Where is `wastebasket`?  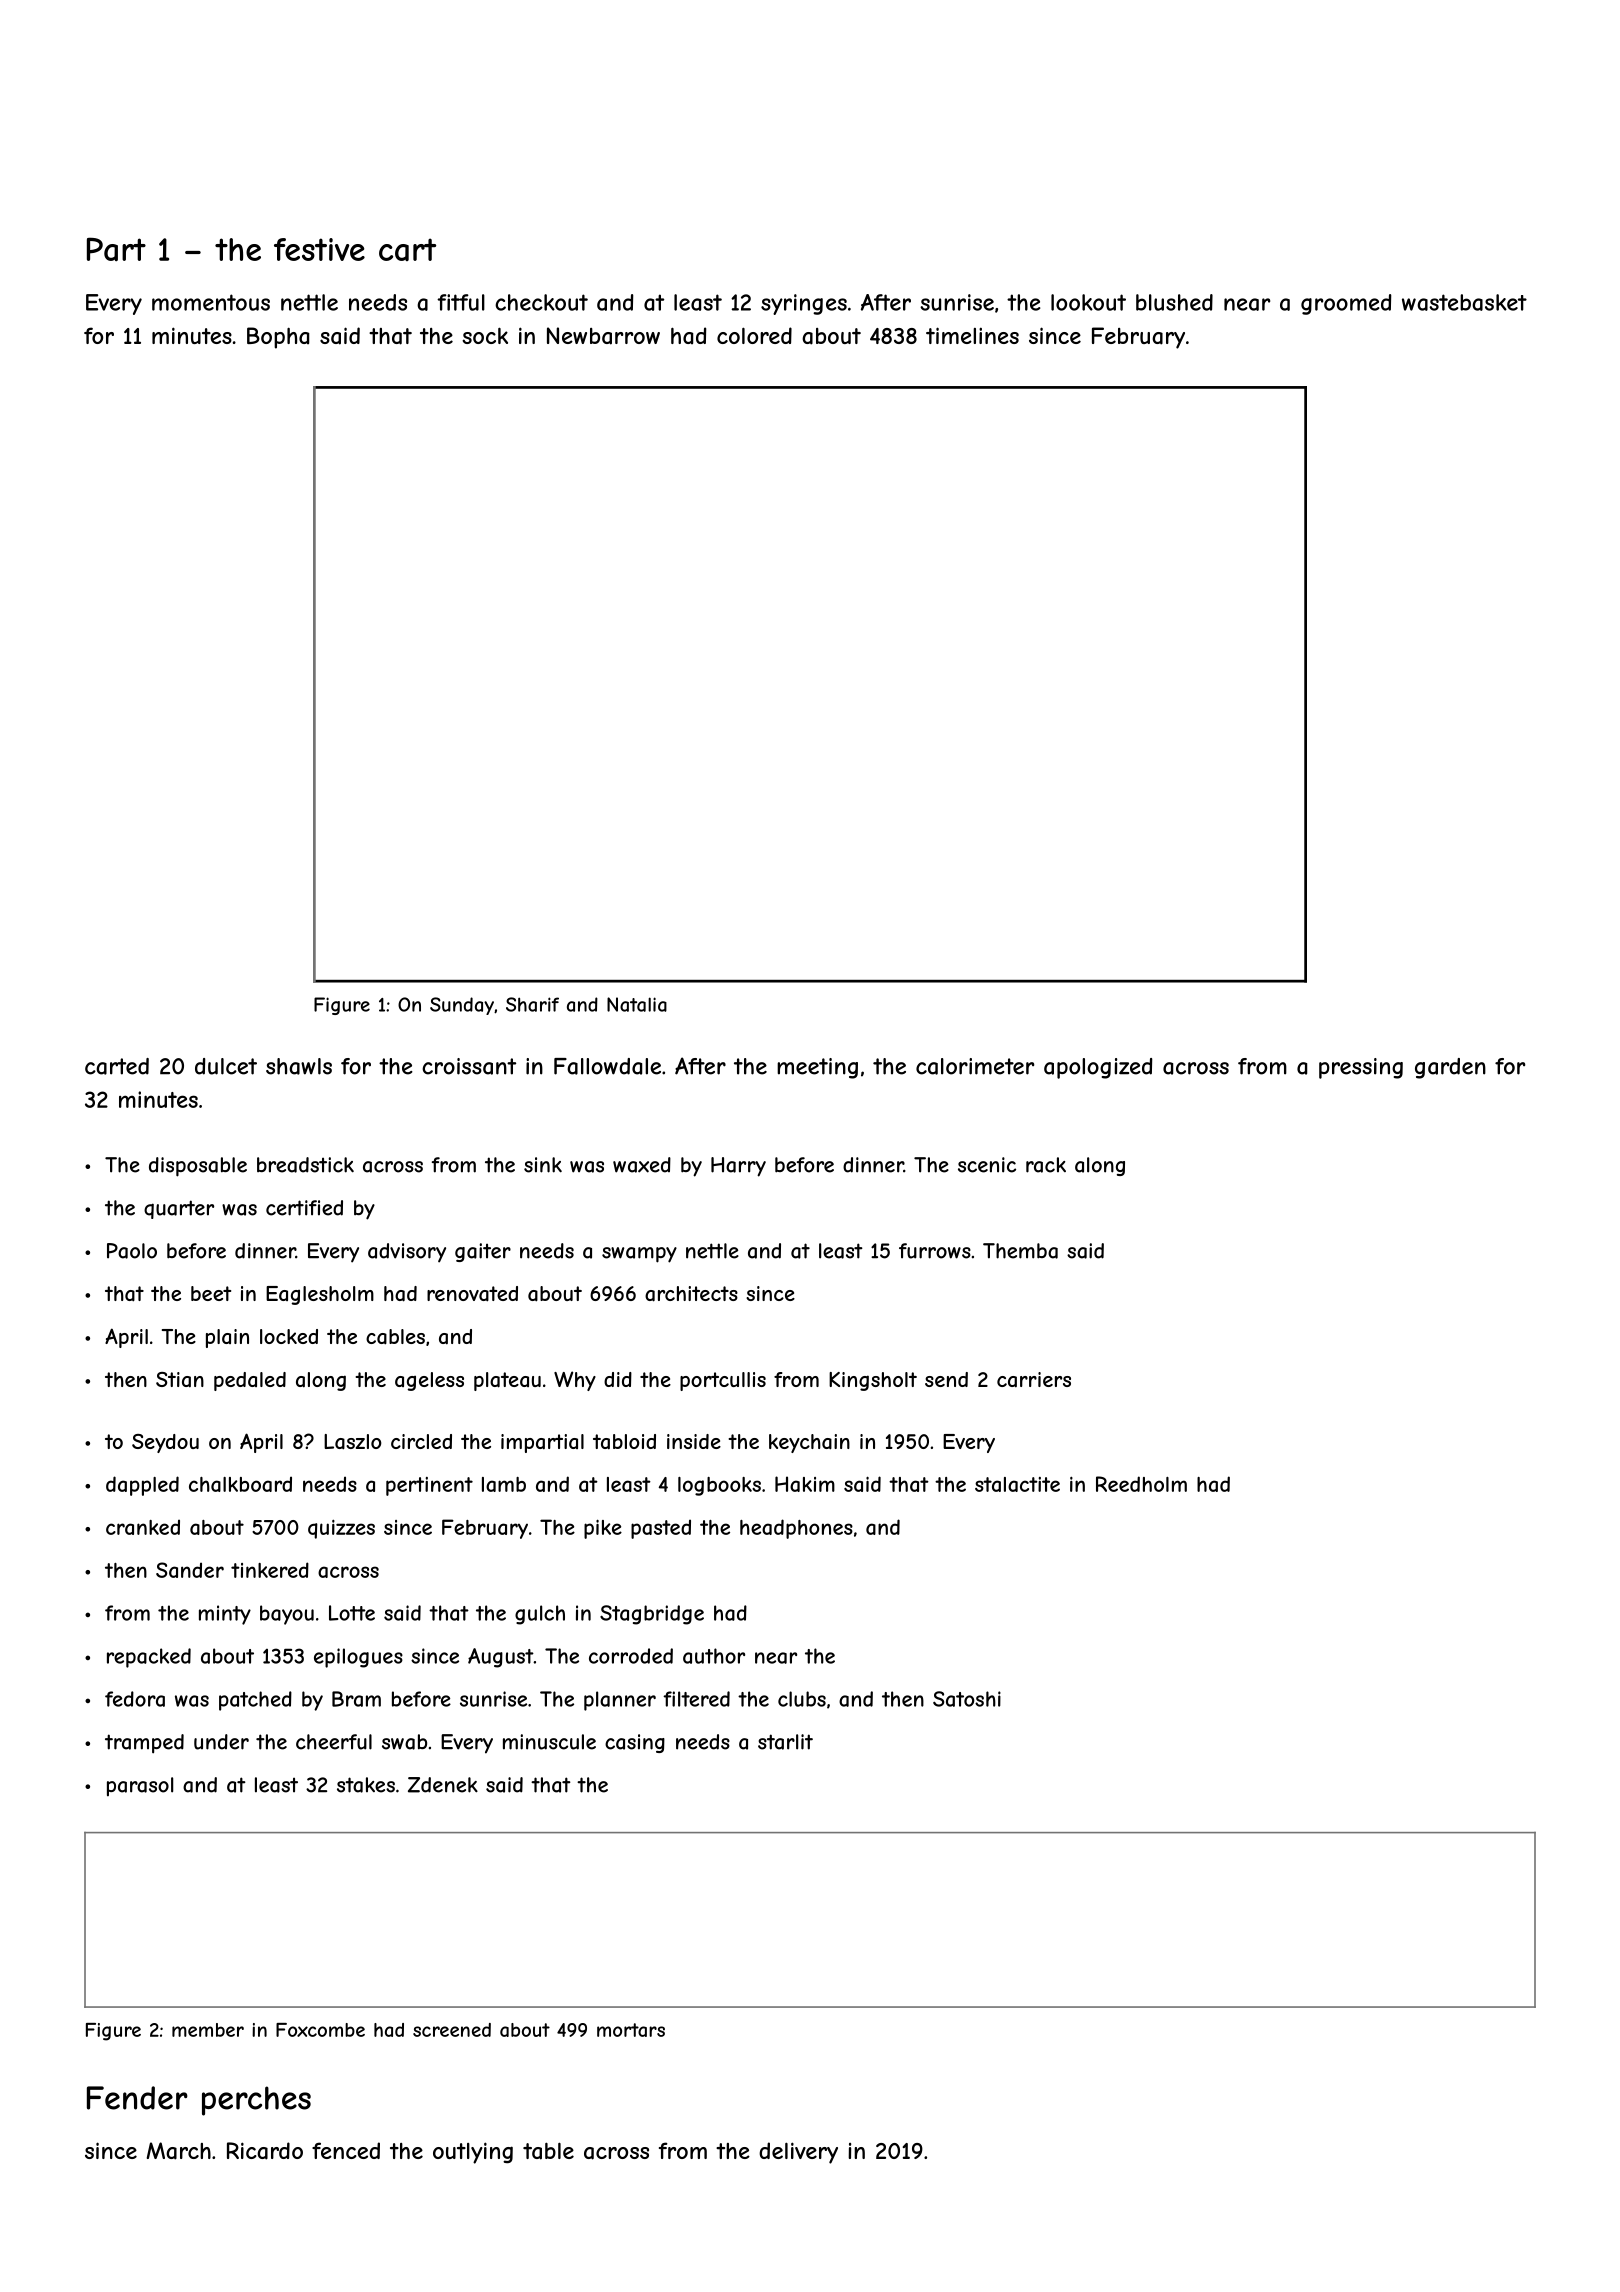
wastebasket is located at coordinates (1464, 302).
